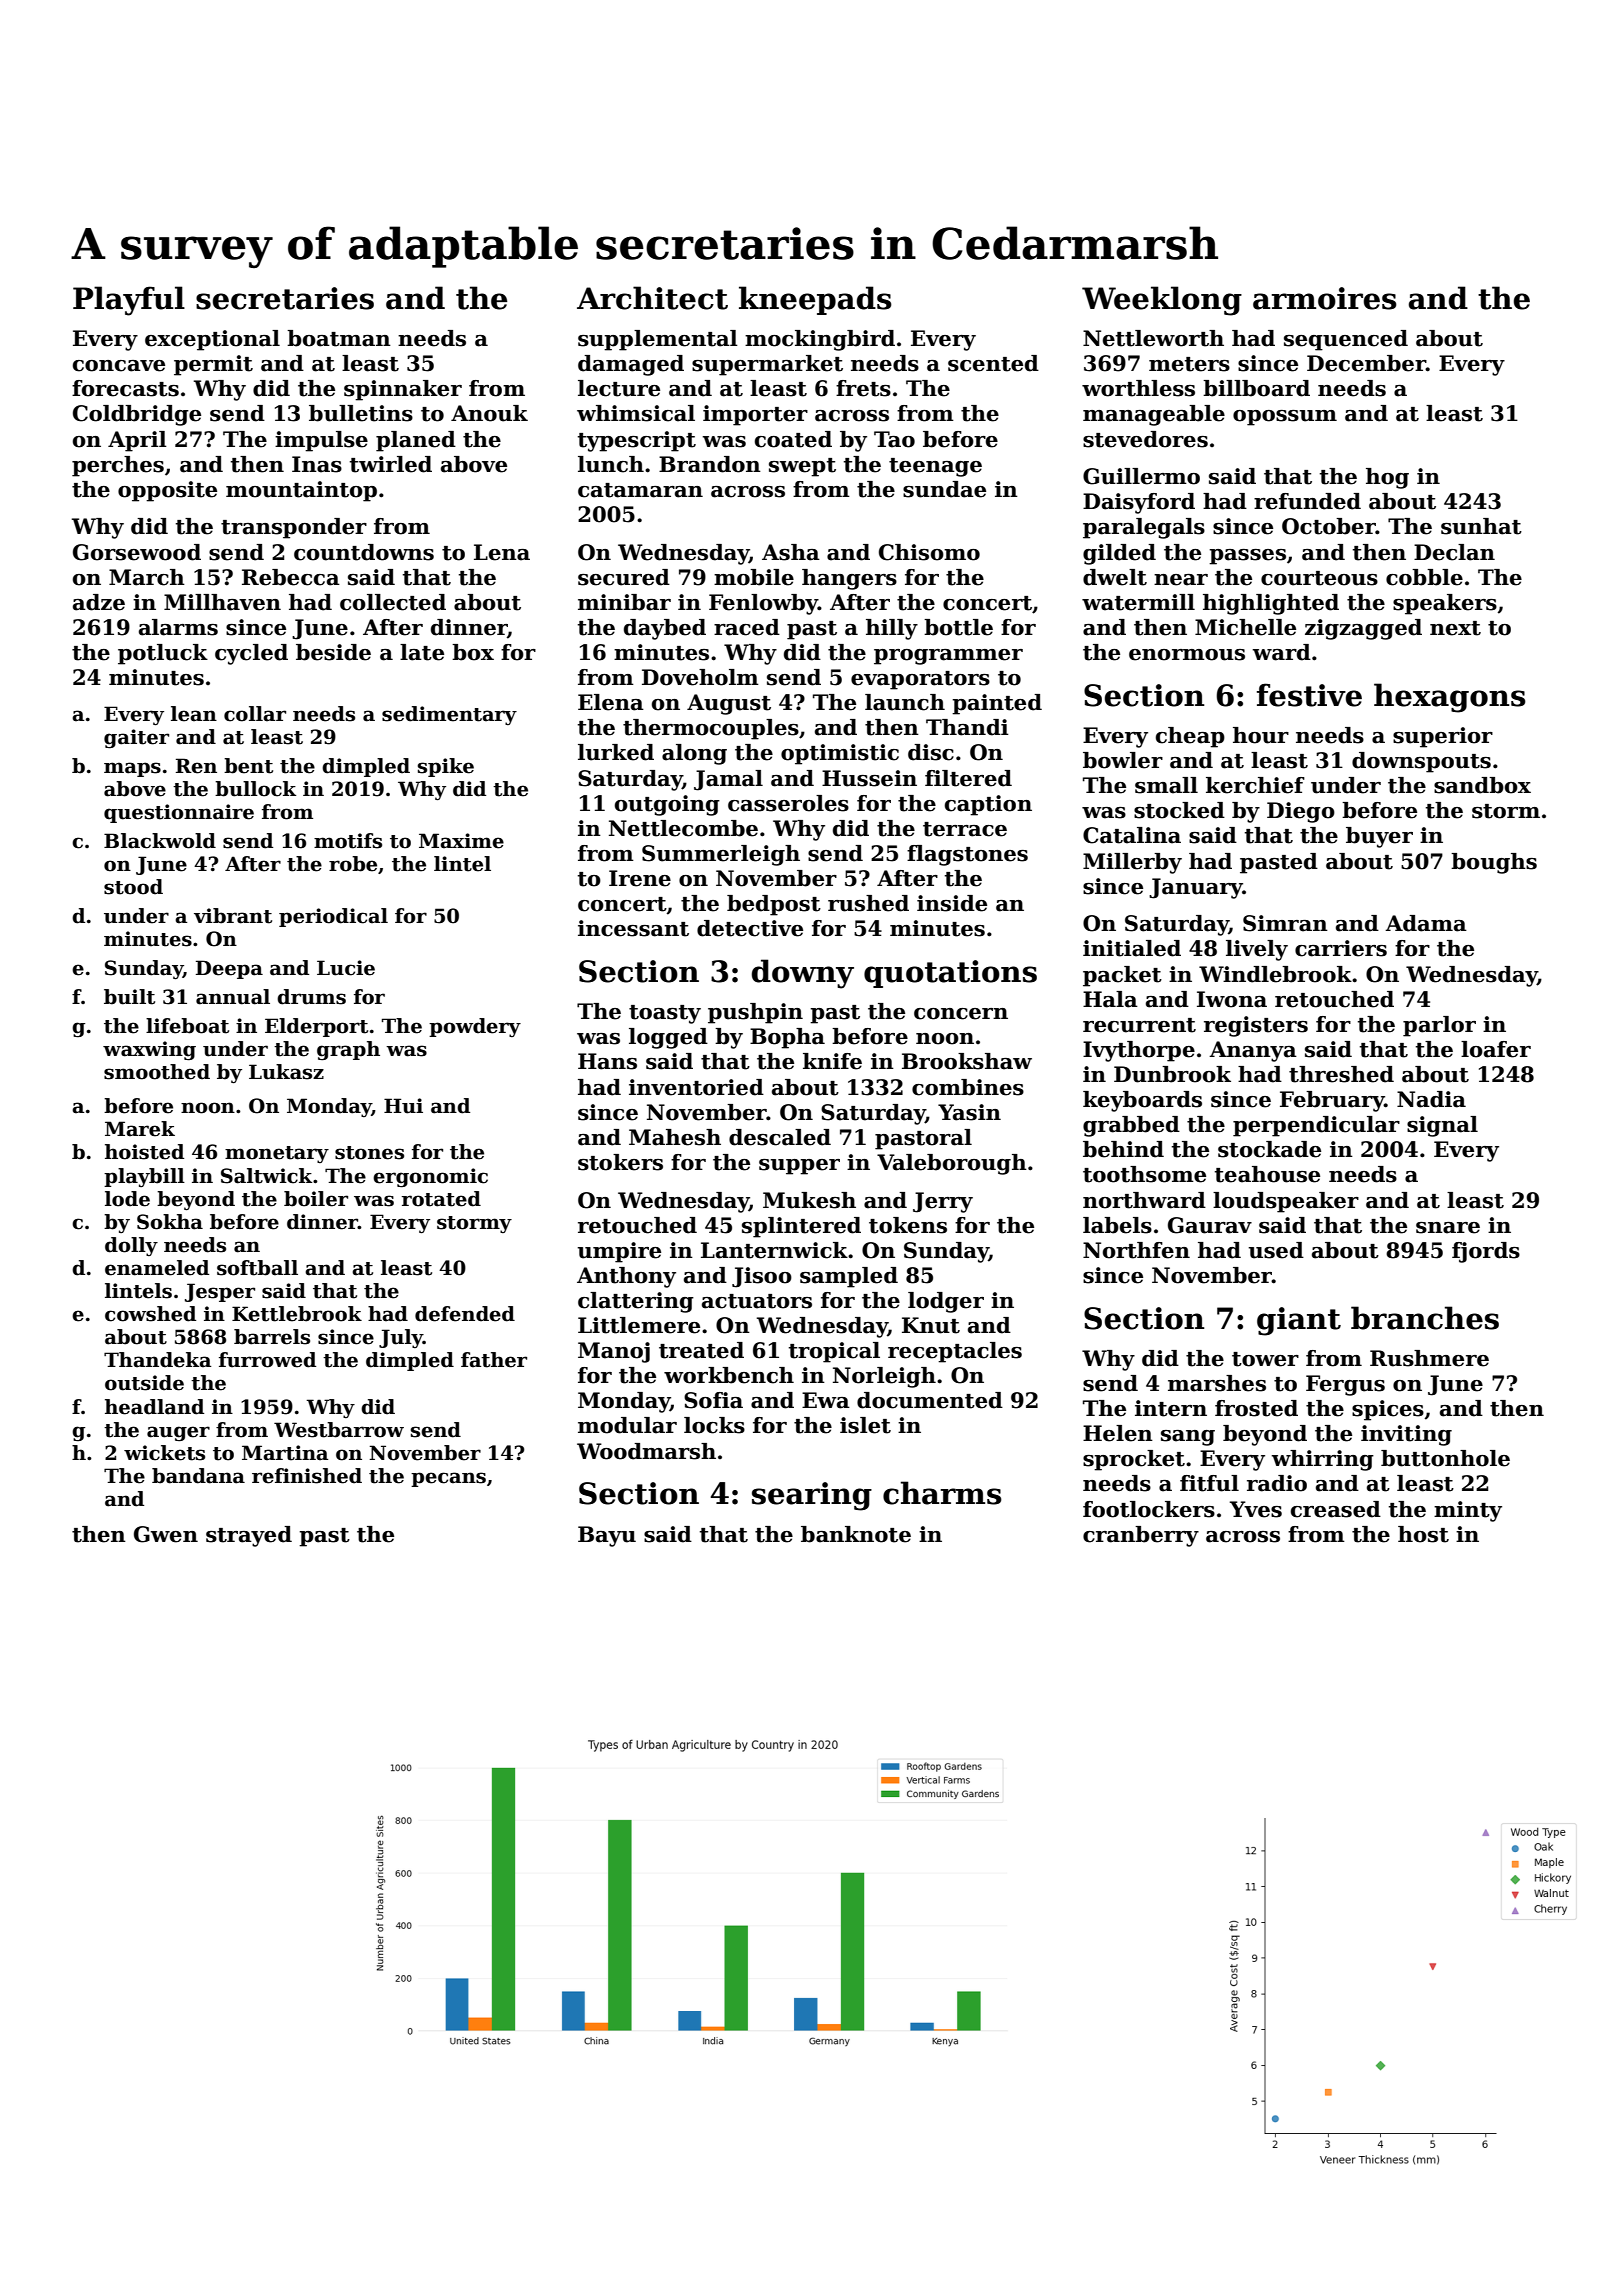  What do you see at coordinates (815, 300) in the screenshot?
I see `kneepads` at bounding box center [815, 300].
